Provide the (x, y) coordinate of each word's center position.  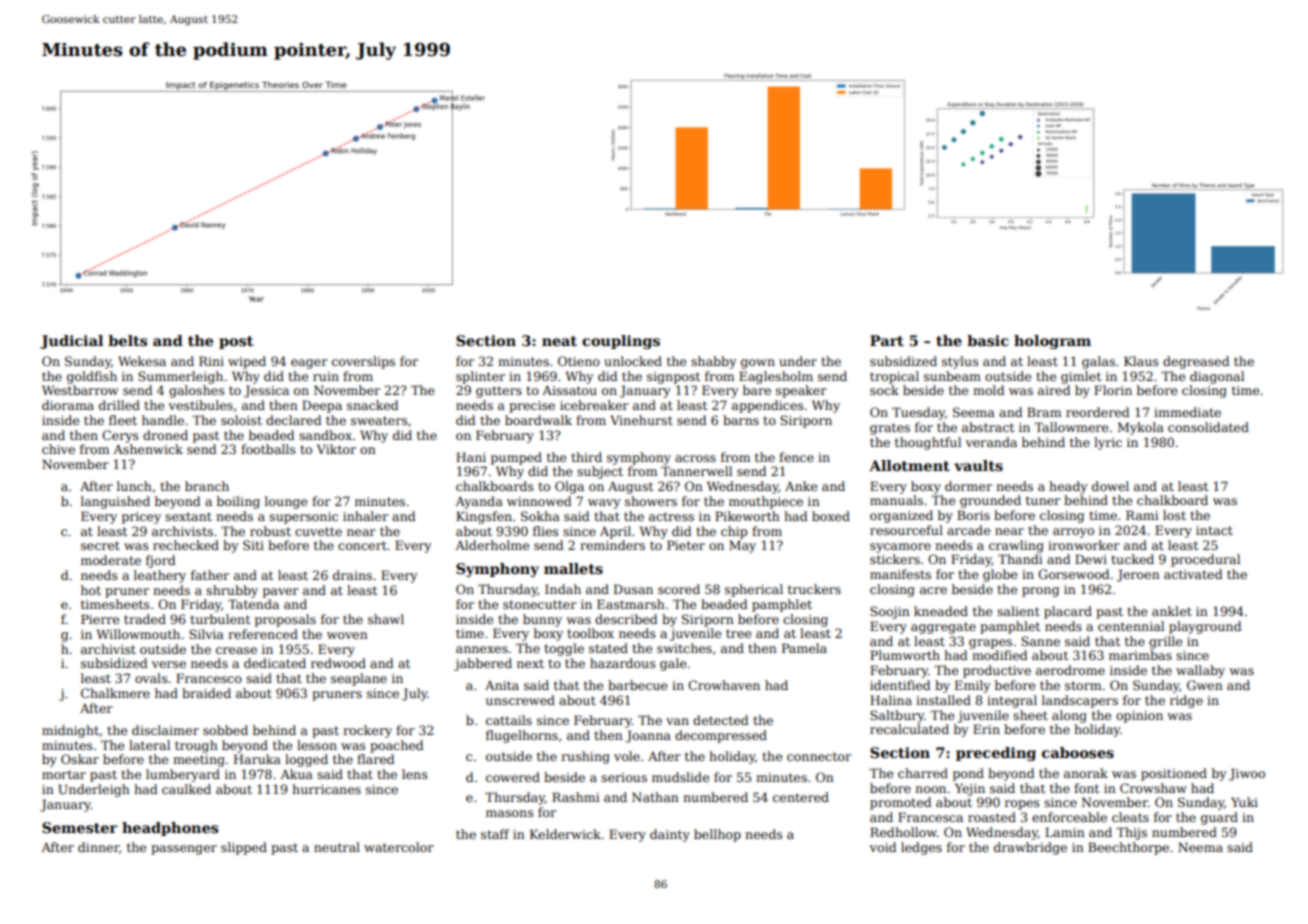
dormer (968, 486)
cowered (513, 777)
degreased (1196, 362)
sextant (188, 516)
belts (127, 340)
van (677, 721)
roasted (992, 817)
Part (887, 340)
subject (600, 472)
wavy (604, 504)
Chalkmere (115, 693)
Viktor (336, 449)
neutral (337, 847)
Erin (986, 729)
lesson (317, 745)
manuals (896, 500)
